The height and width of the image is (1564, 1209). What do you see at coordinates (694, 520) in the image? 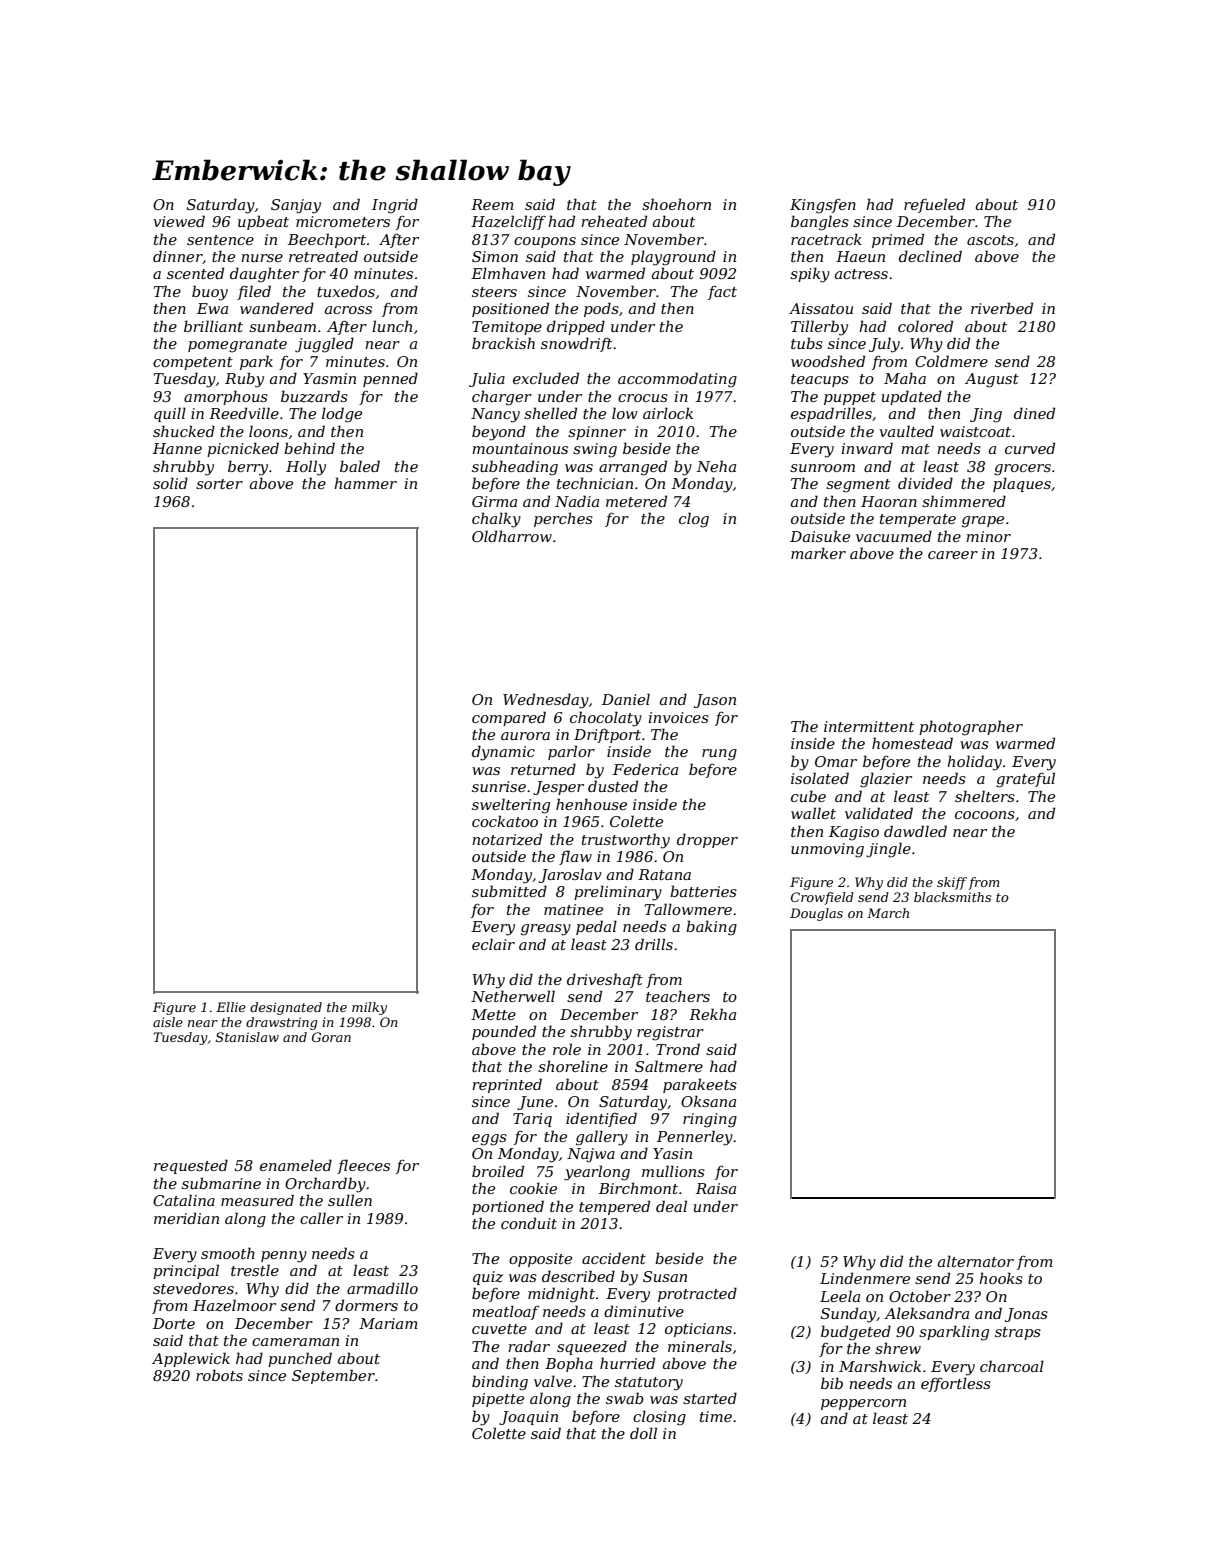
I see `clog` at bounding box center [694, 520].
